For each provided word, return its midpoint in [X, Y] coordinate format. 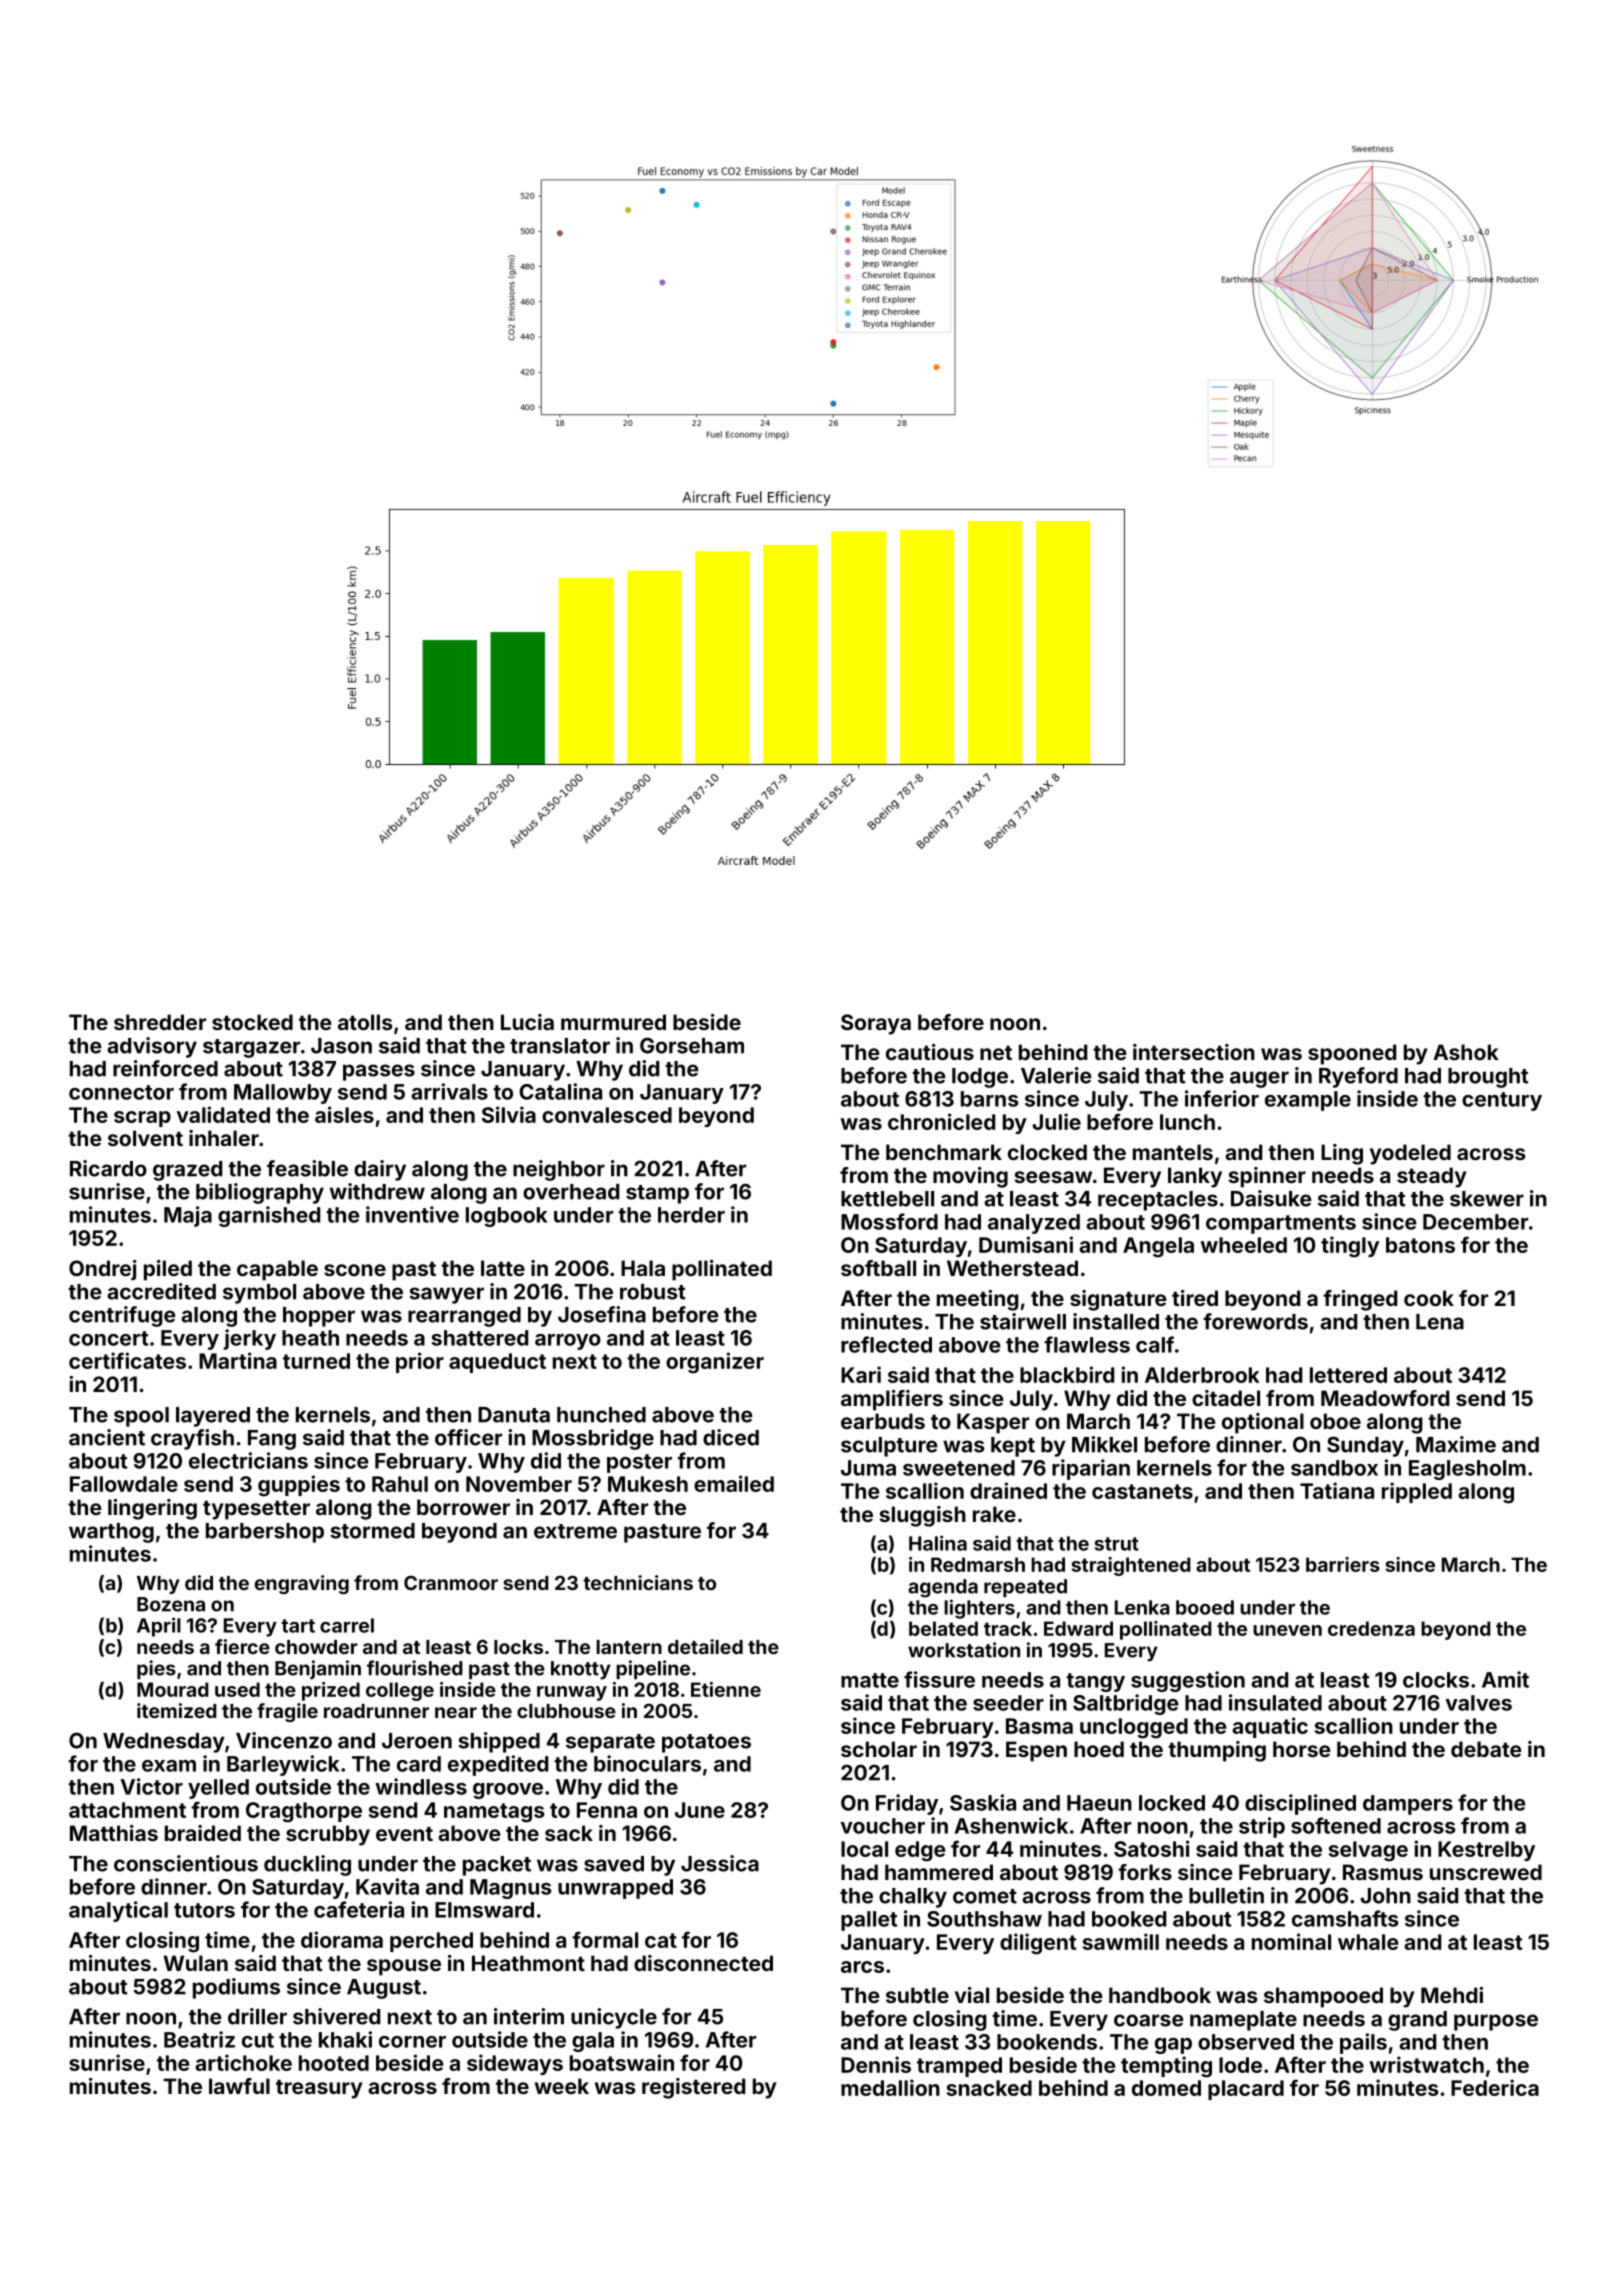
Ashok [1466, 1052]
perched [431, 1942]
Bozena [171, 1604]
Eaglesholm [1467, 1470]
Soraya [876, 1024]
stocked [252, 1022]
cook [1429, 1298]
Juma [868, 1468]
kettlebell [887, 1199]
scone [355, 1270]
